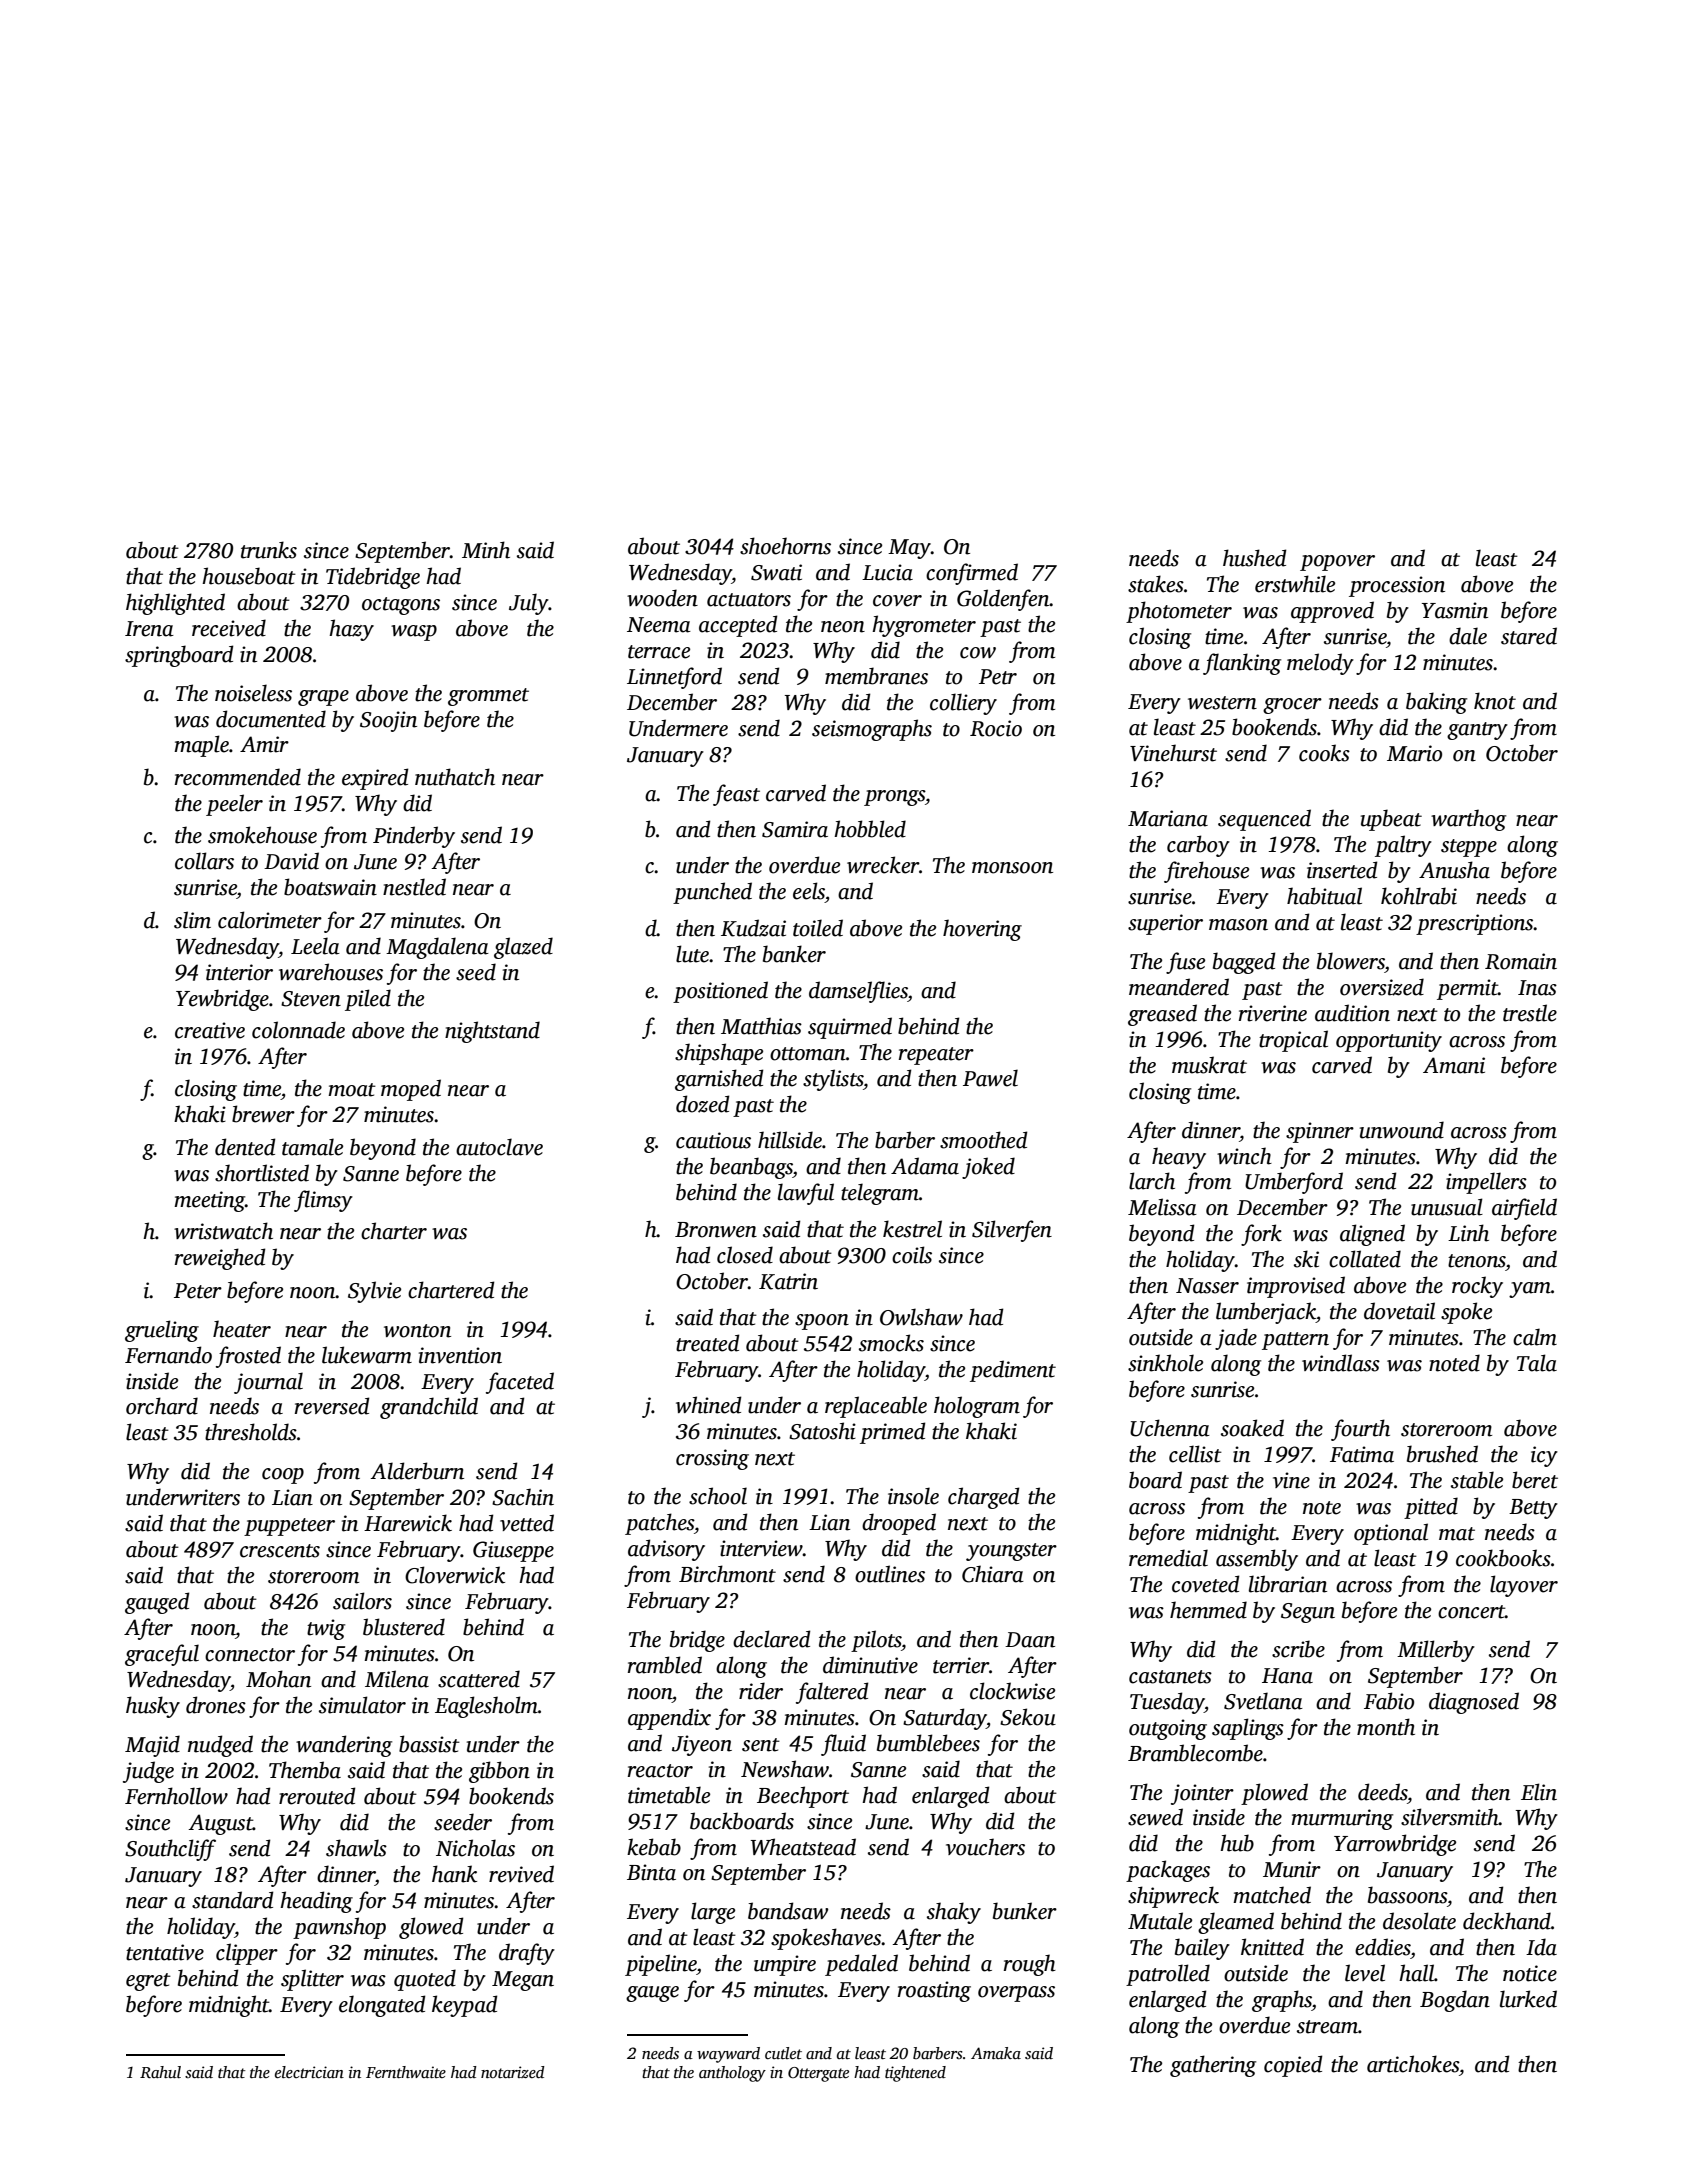  What do you see at coordinates (1535, 1337) in the image?
I see `calm` at bounding box center [1535, 1337].
